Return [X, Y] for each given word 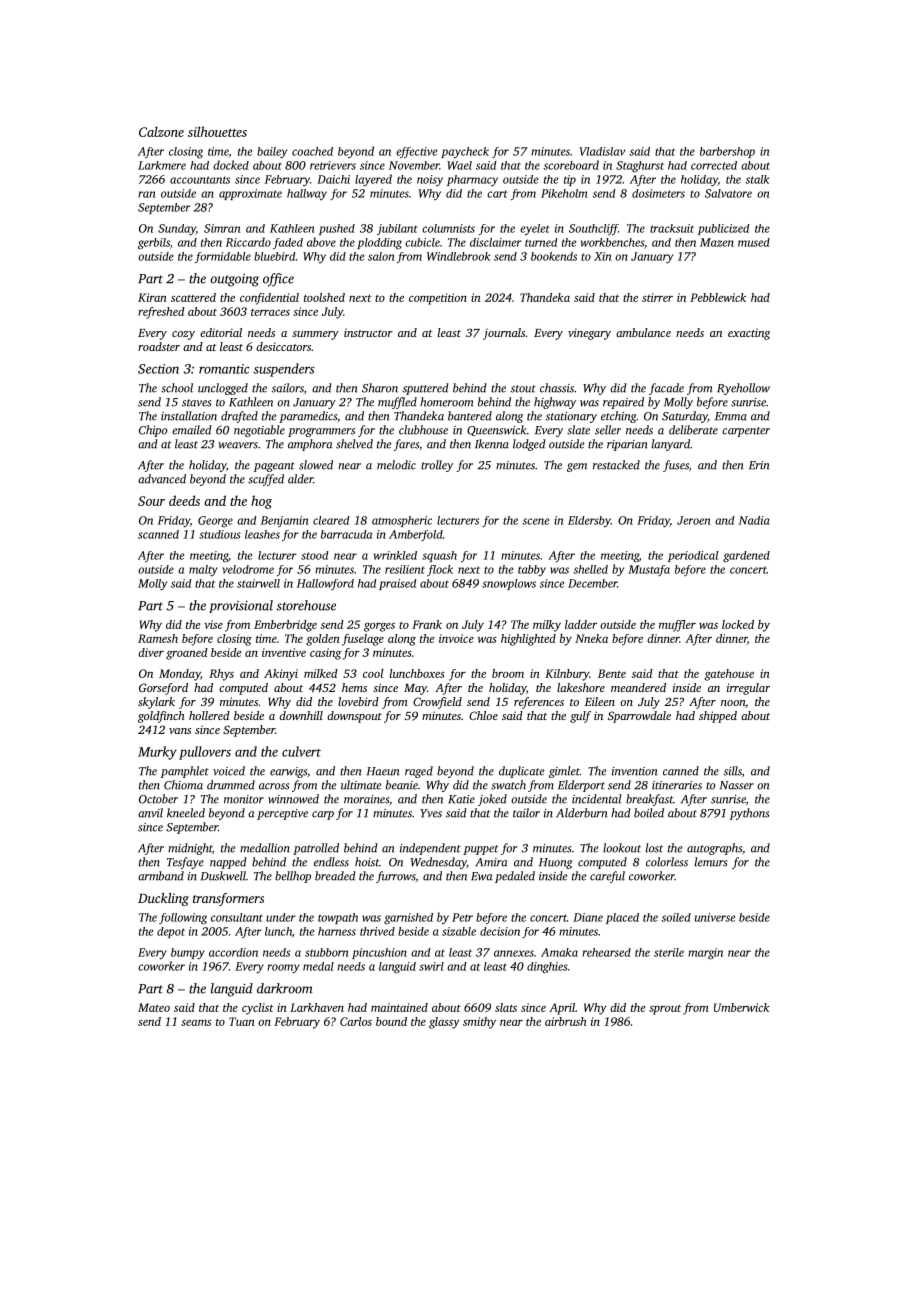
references [539, 703]
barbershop [727, 152]
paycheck [465, 152]
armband [161, 876]
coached [312, 151]
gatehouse [729, 675]
